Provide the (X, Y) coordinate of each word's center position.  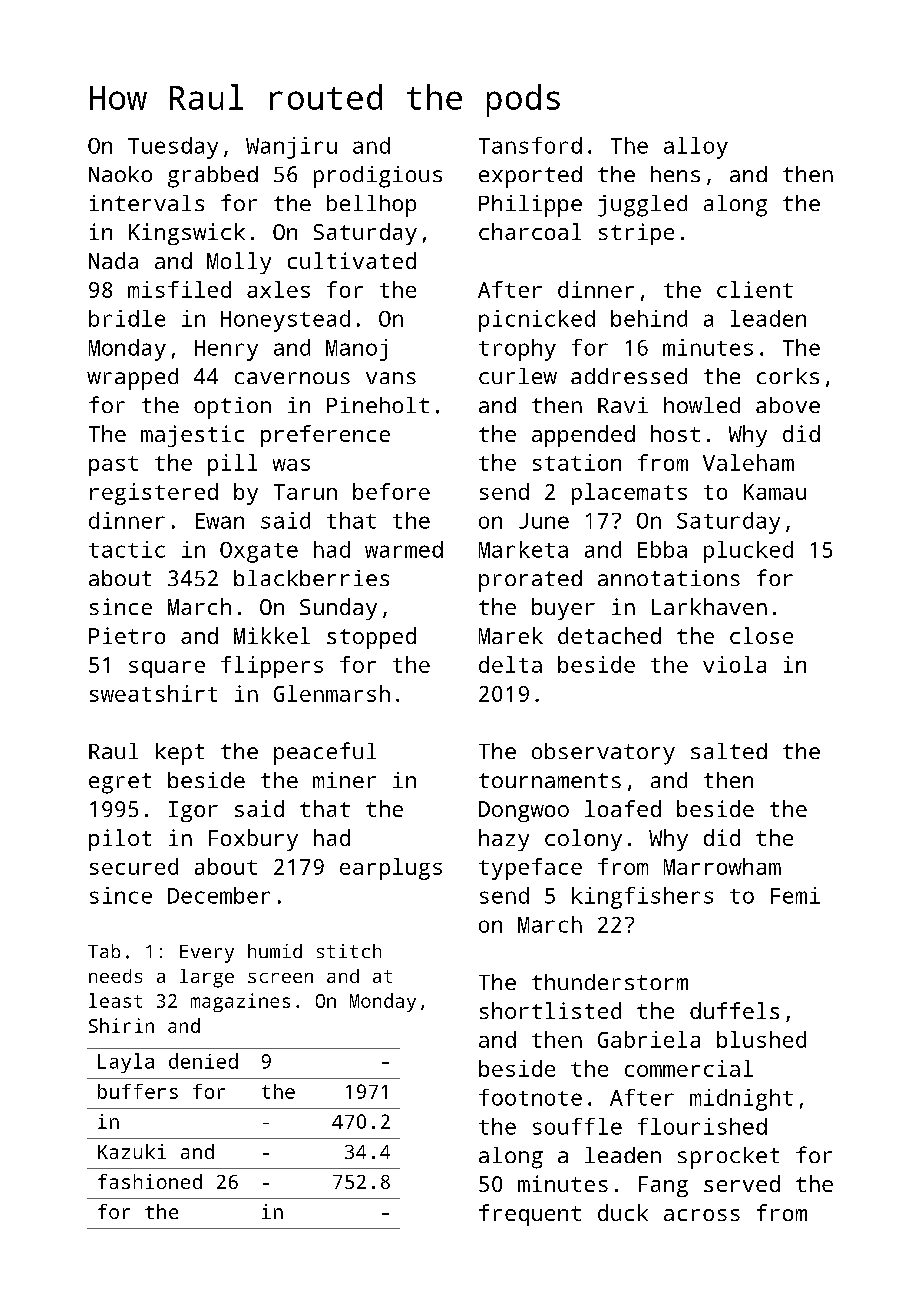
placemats (629, 494)
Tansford (530, 145)
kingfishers (642, 898)
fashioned (150, 1181)
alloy (696, 148)
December (219, 895)
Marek (511, 635)
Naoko (120, 174)
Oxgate (259, 552)
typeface (530, 869)
